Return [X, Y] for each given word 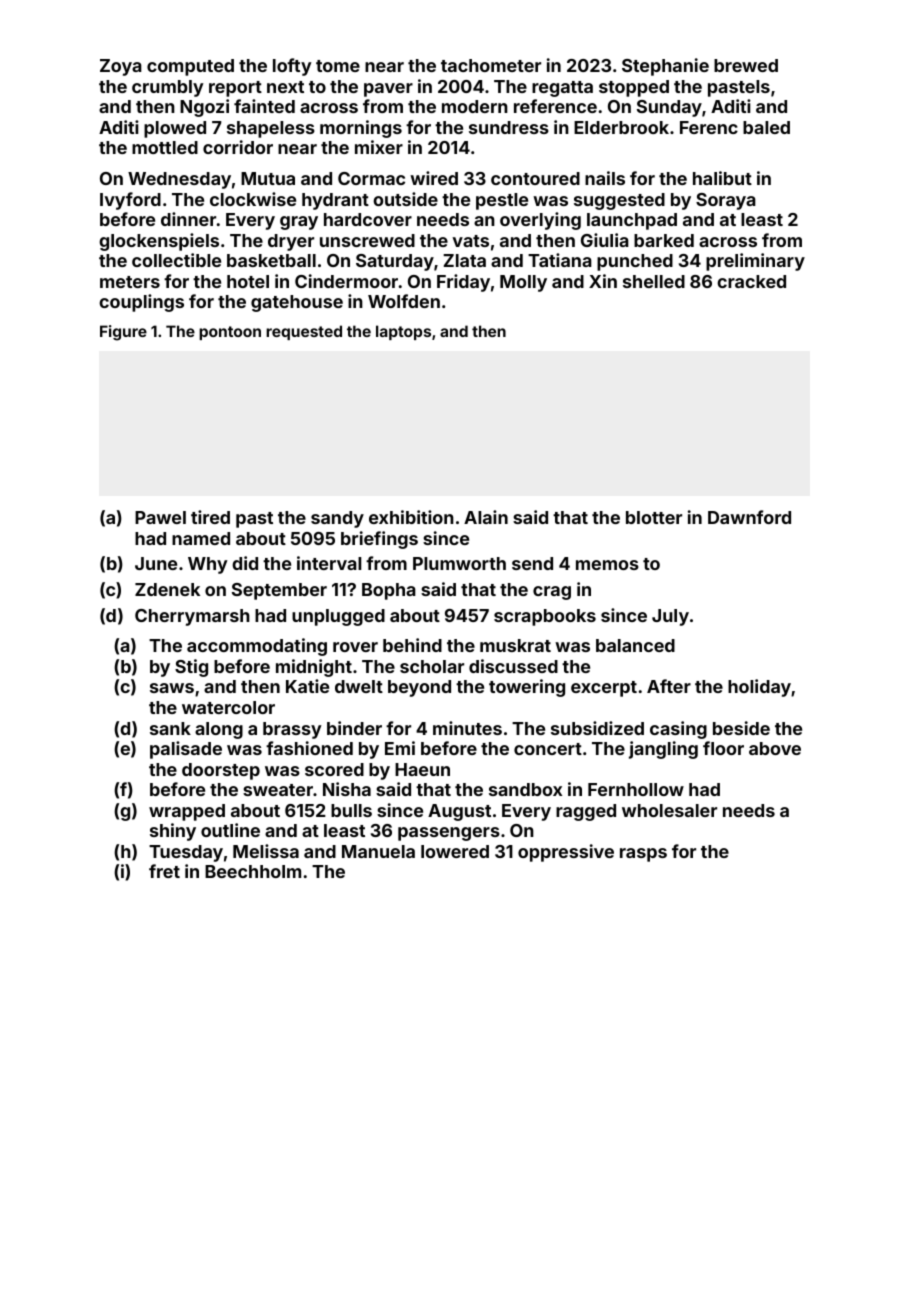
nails [605, 178]
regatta [562, 89]
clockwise [253, 199]
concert [548, 749]
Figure [123, 333]
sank [170, 728]
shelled [654, 281]
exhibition [411, 517]
